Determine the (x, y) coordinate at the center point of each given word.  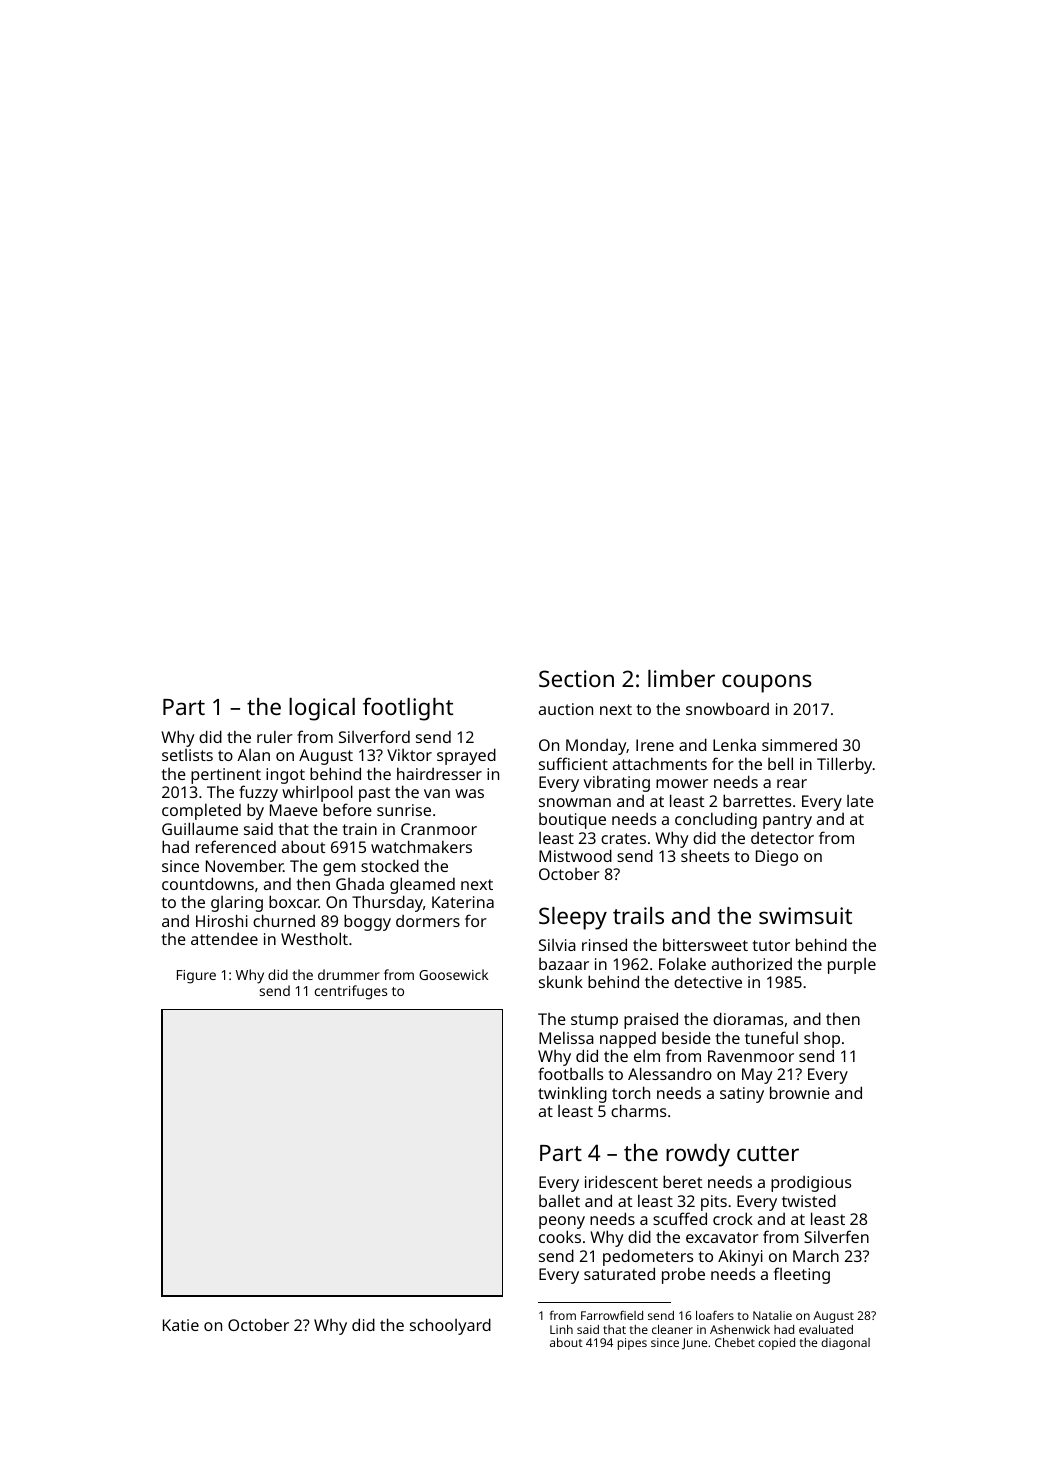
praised (651, 1020)
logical (322, 709)
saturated (619, 1273)
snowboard (727, 709)
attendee (224, 939)
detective (708, 981)
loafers (715, 1315)
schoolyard (450, 1326)
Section (576, 678)
